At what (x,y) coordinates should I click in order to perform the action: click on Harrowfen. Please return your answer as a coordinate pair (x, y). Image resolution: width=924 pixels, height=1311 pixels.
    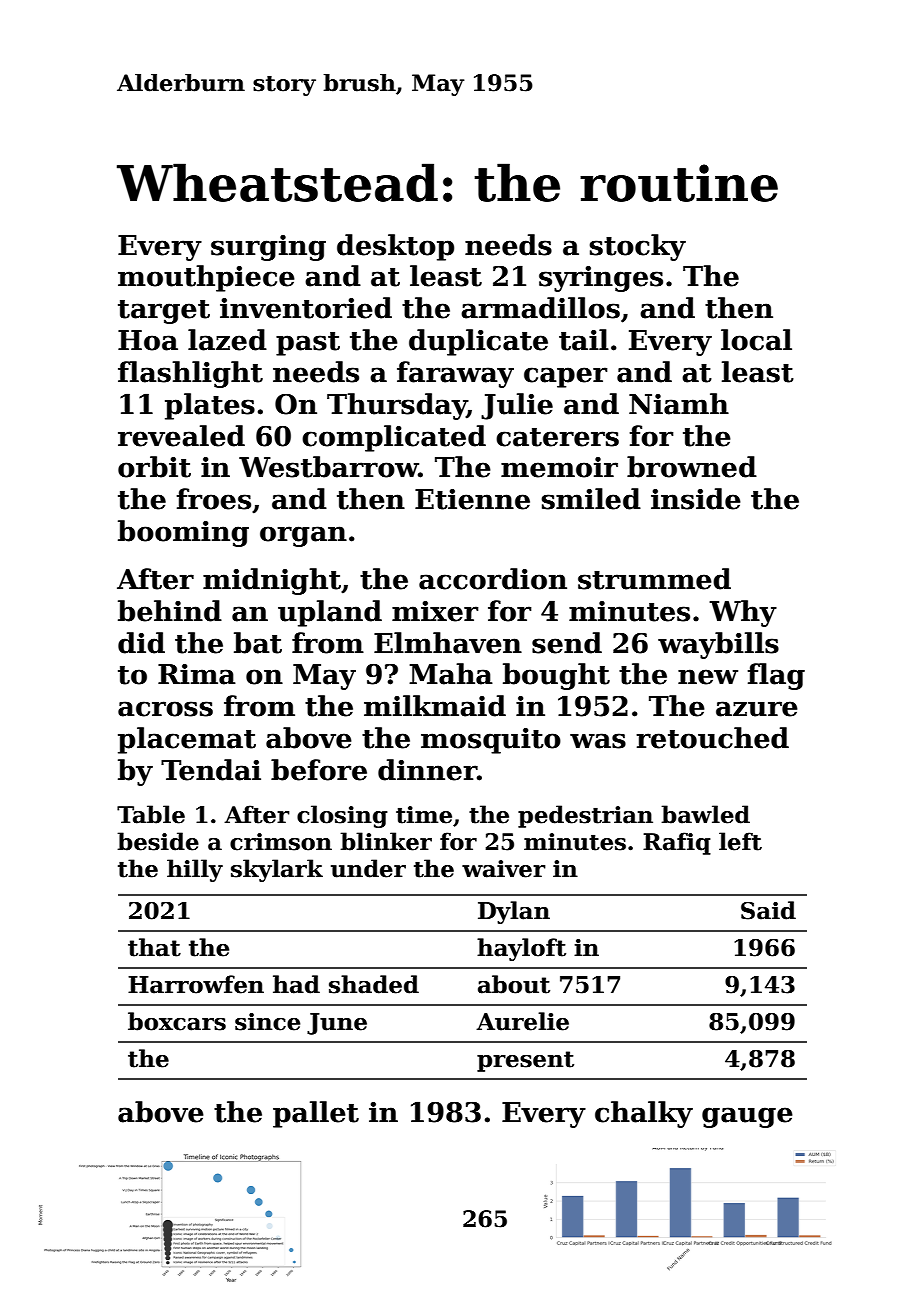
    Looking at the image, I should click on (196, 984).
